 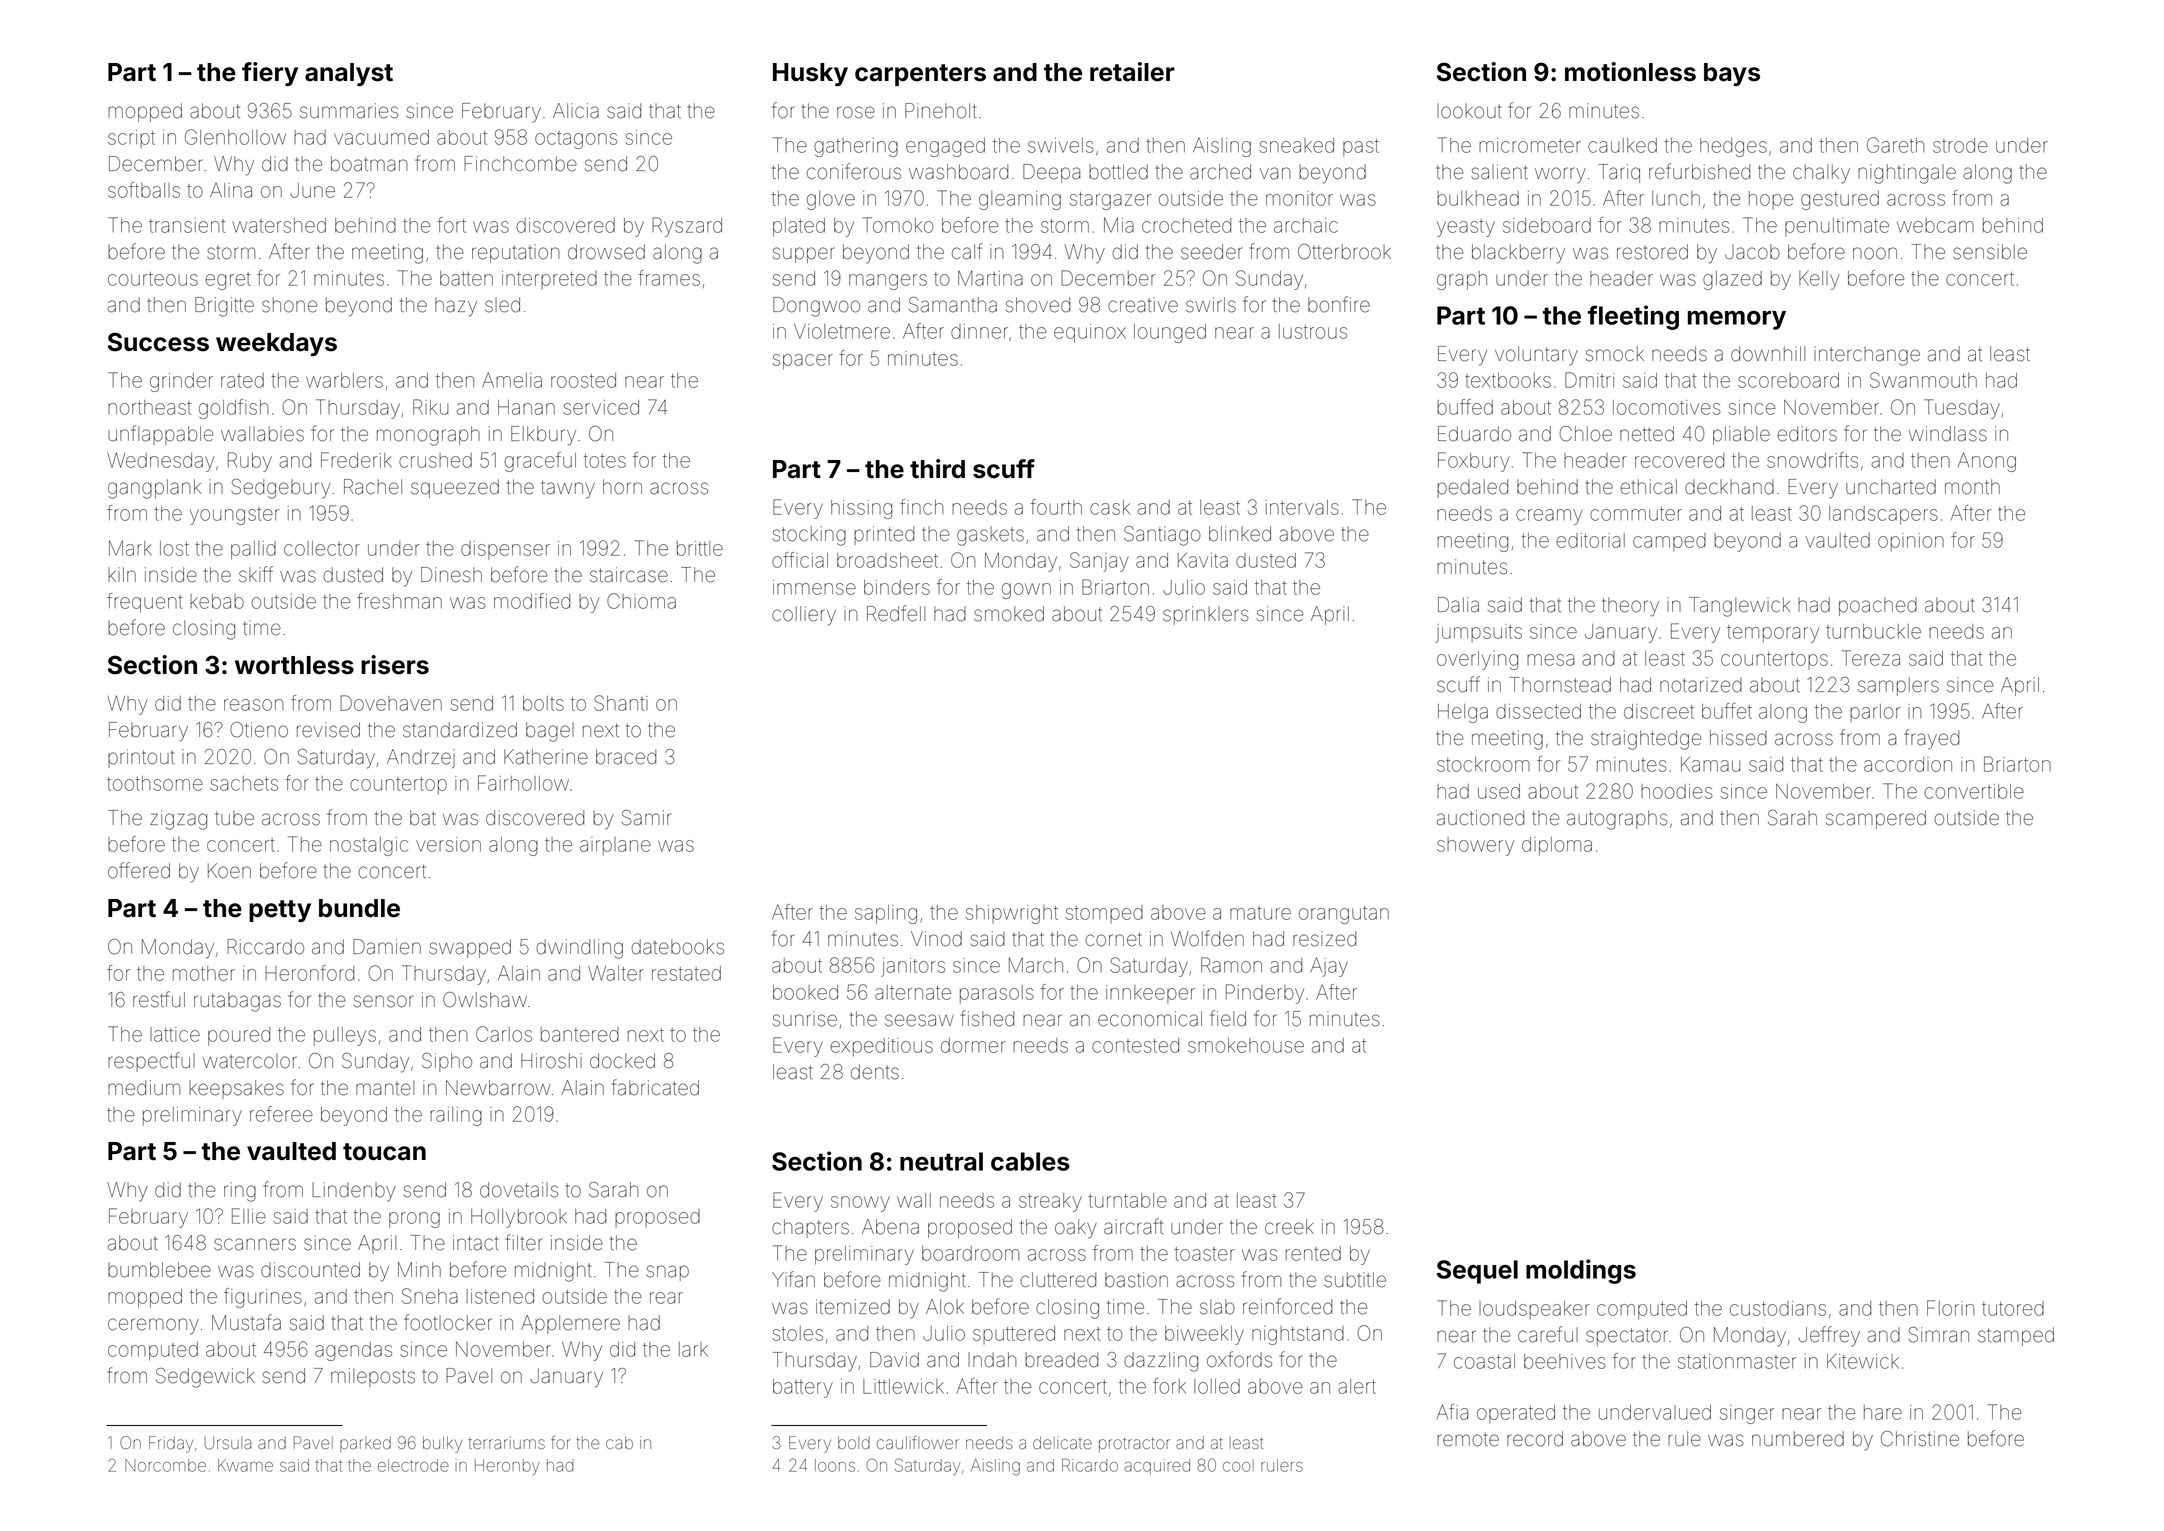 What do you see at coordinates (1630, 72) in the screenshot?
I see `motionless` at bounding box center [1630, 72].
